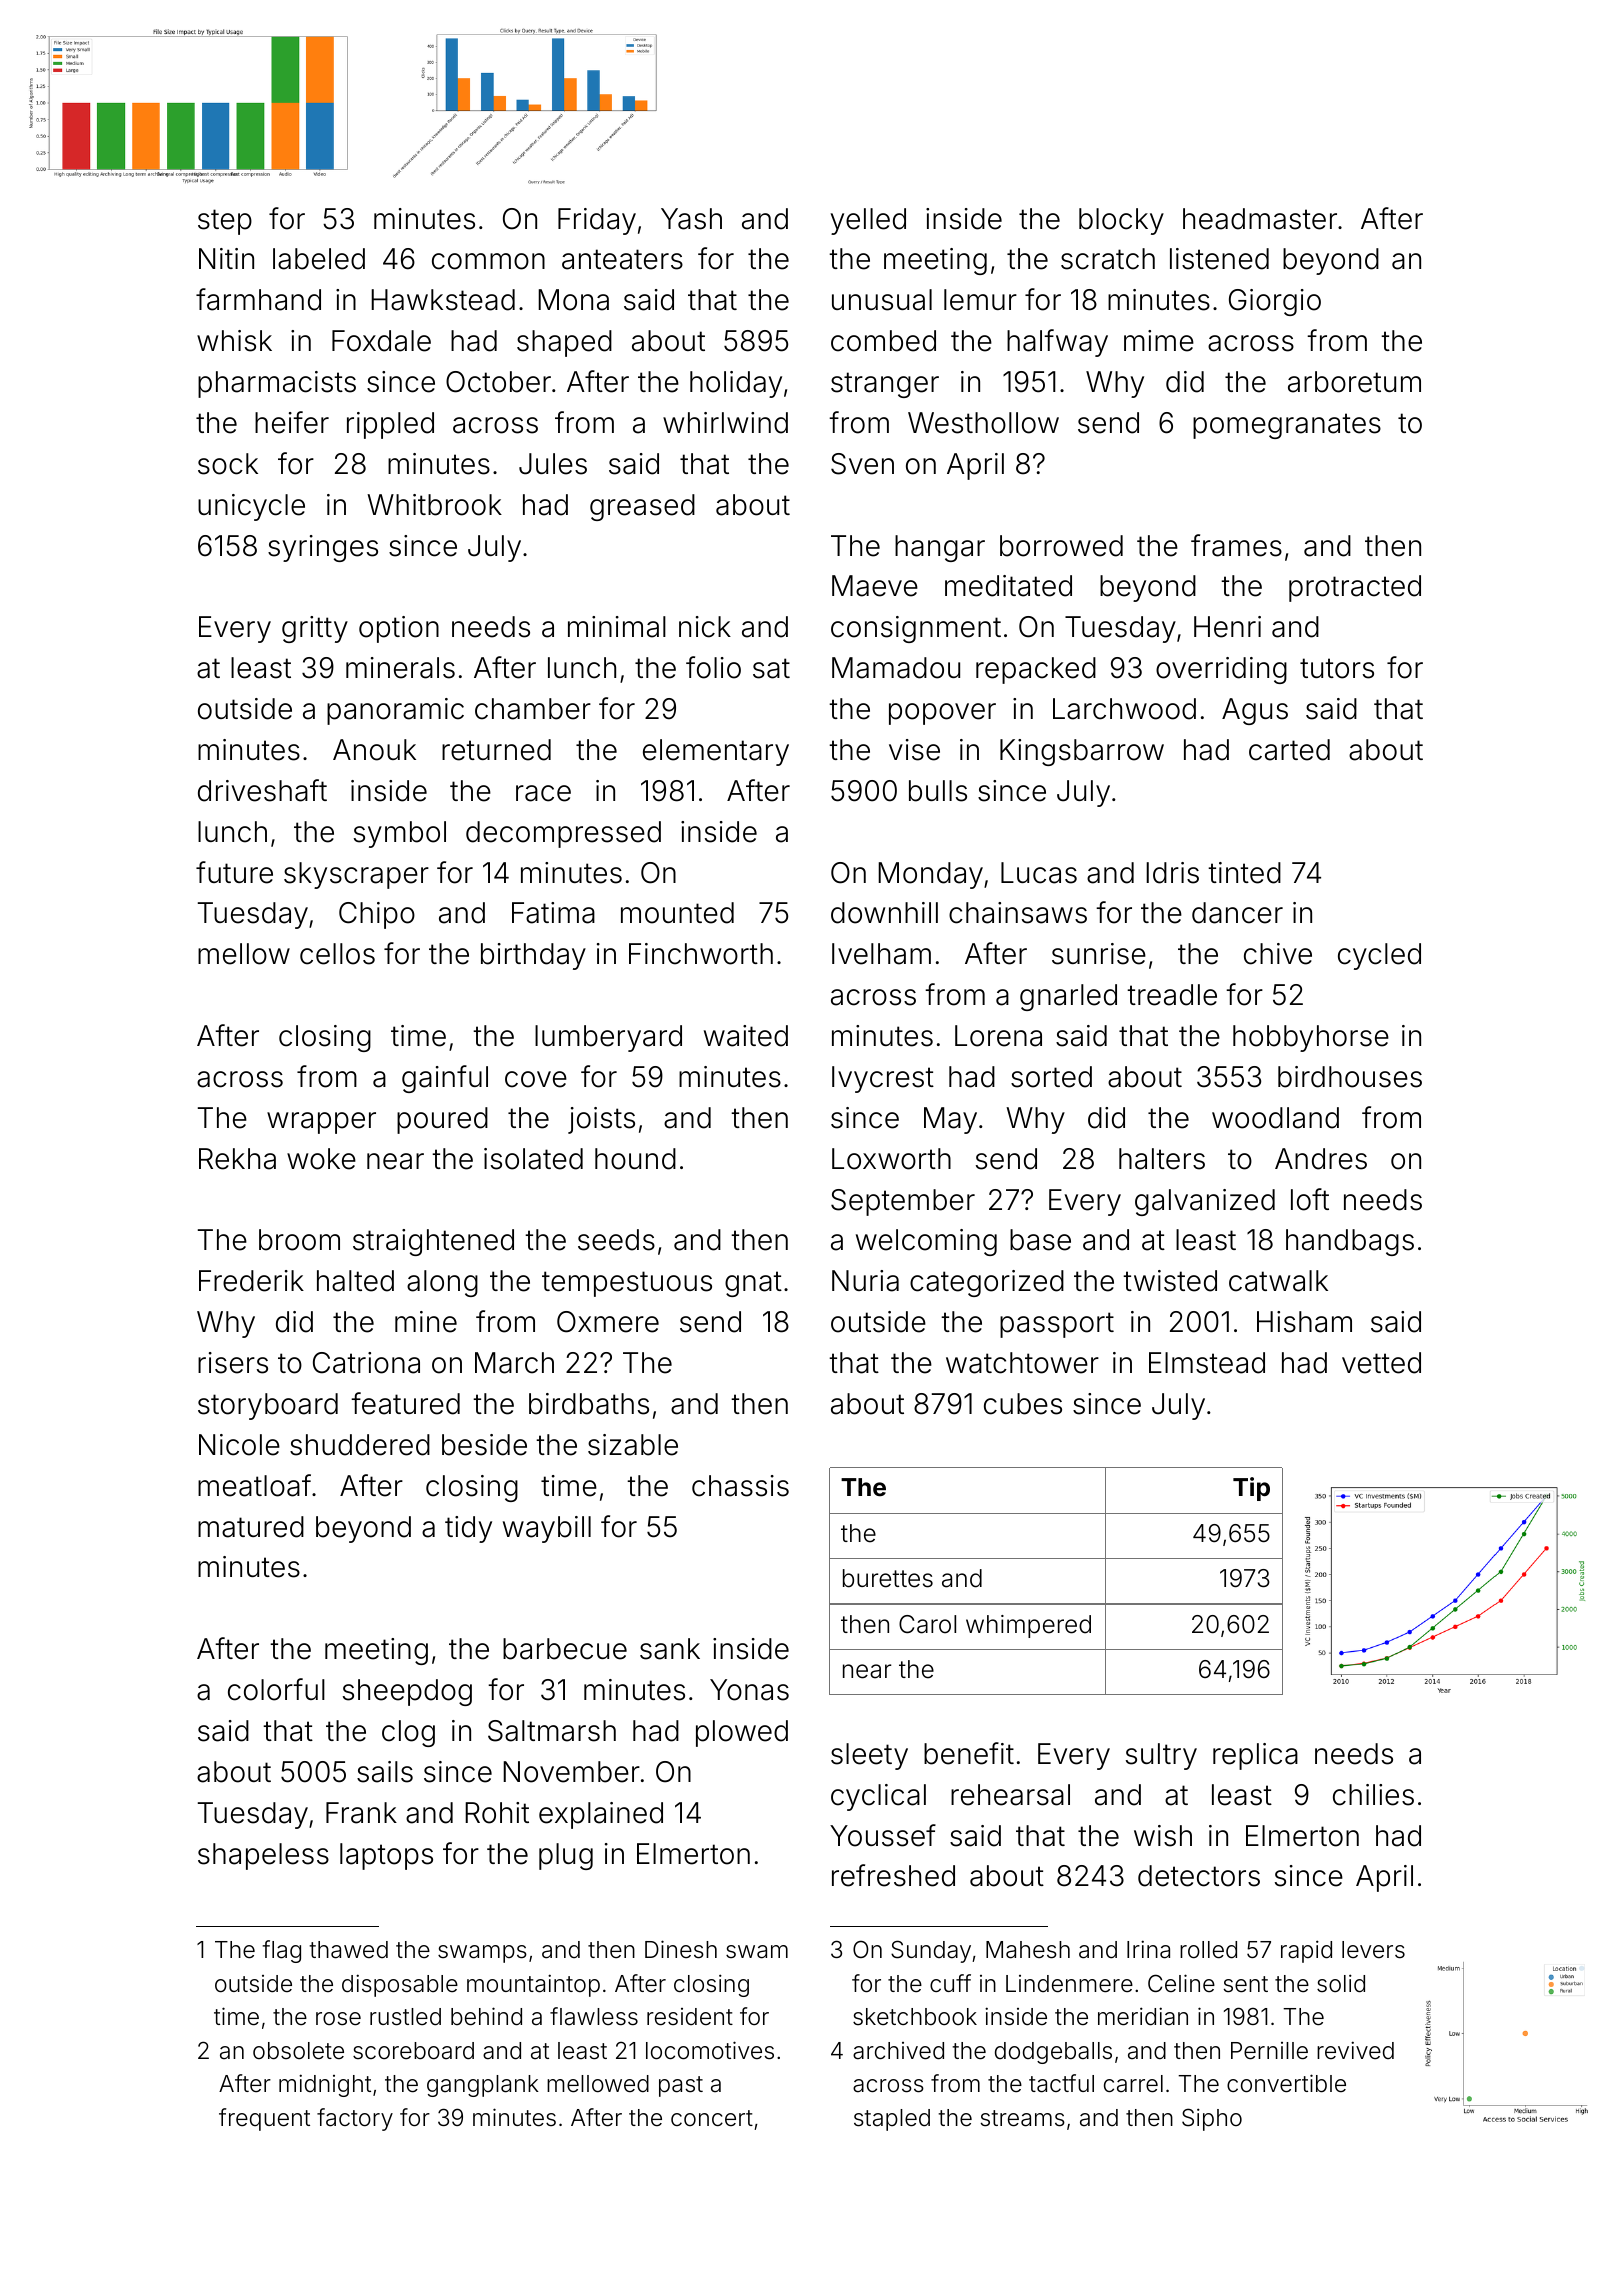 This page has width=1620, height=2292. What do you see at coordinates (1251, 1489) in the page?
I see `Tip` at bounding box center [1251, 1489].
